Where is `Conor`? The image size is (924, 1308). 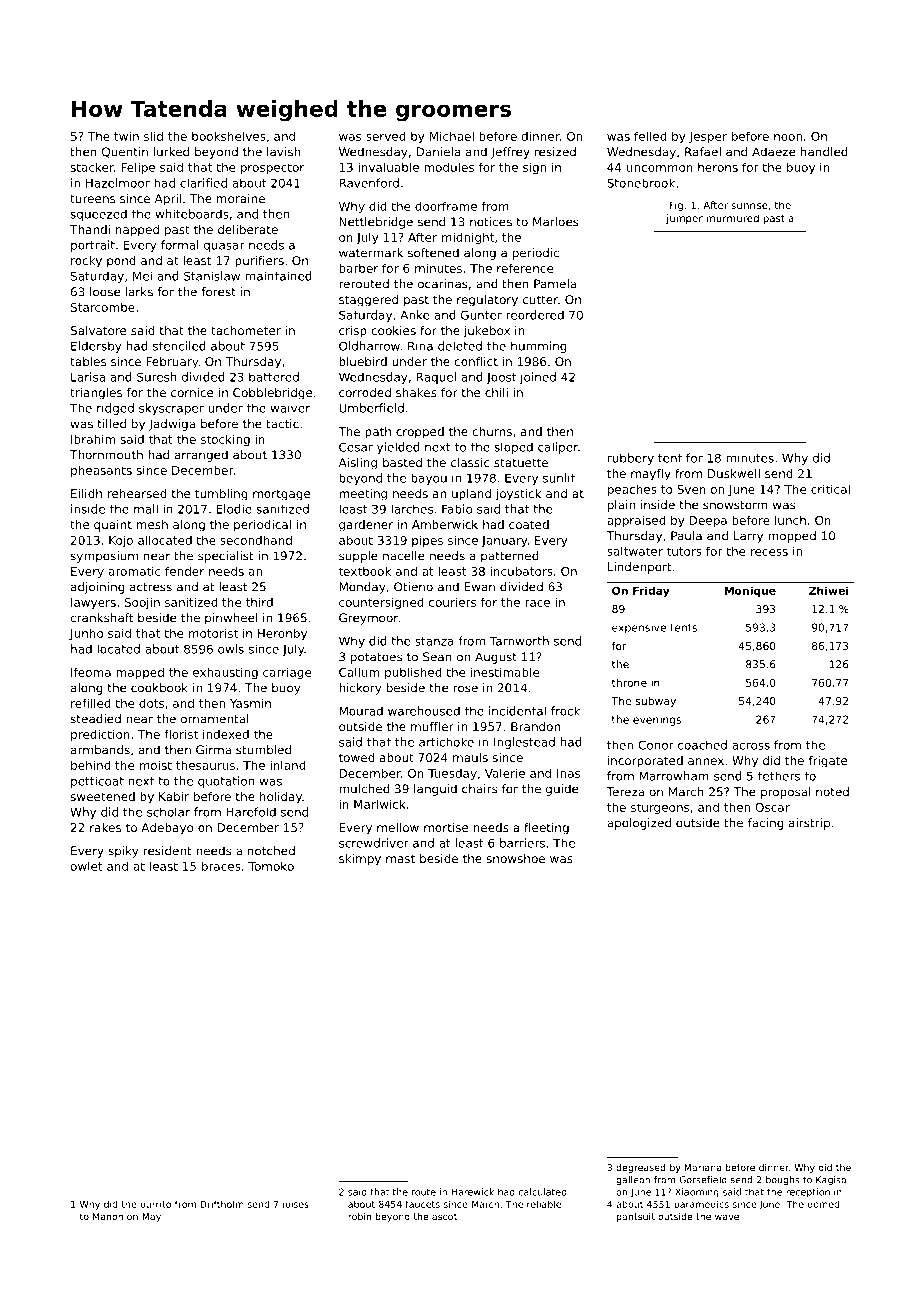
Conor is located at coordinates (656, 745).
